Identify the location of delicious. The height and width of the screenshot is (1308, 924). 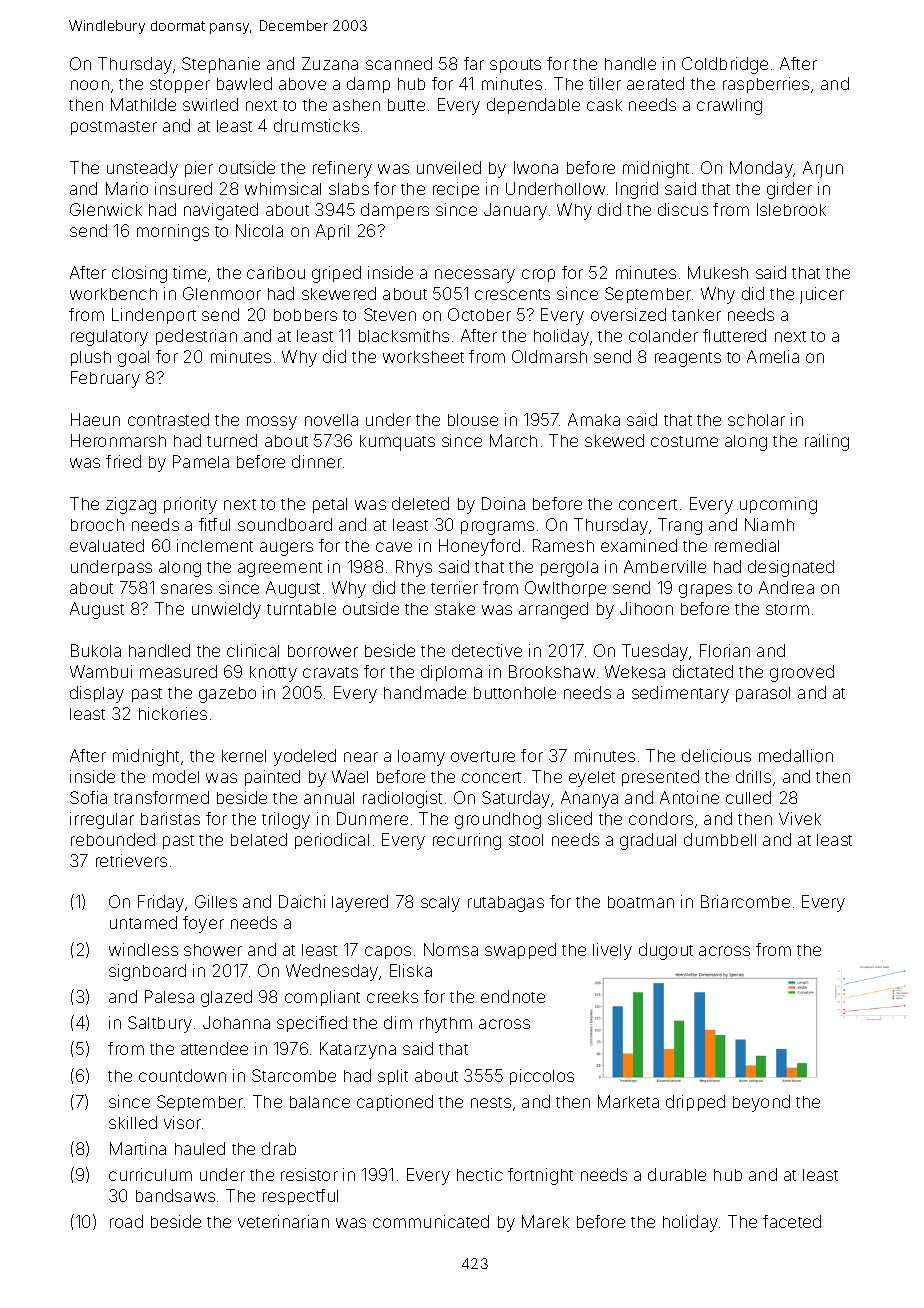
(716, 755).
